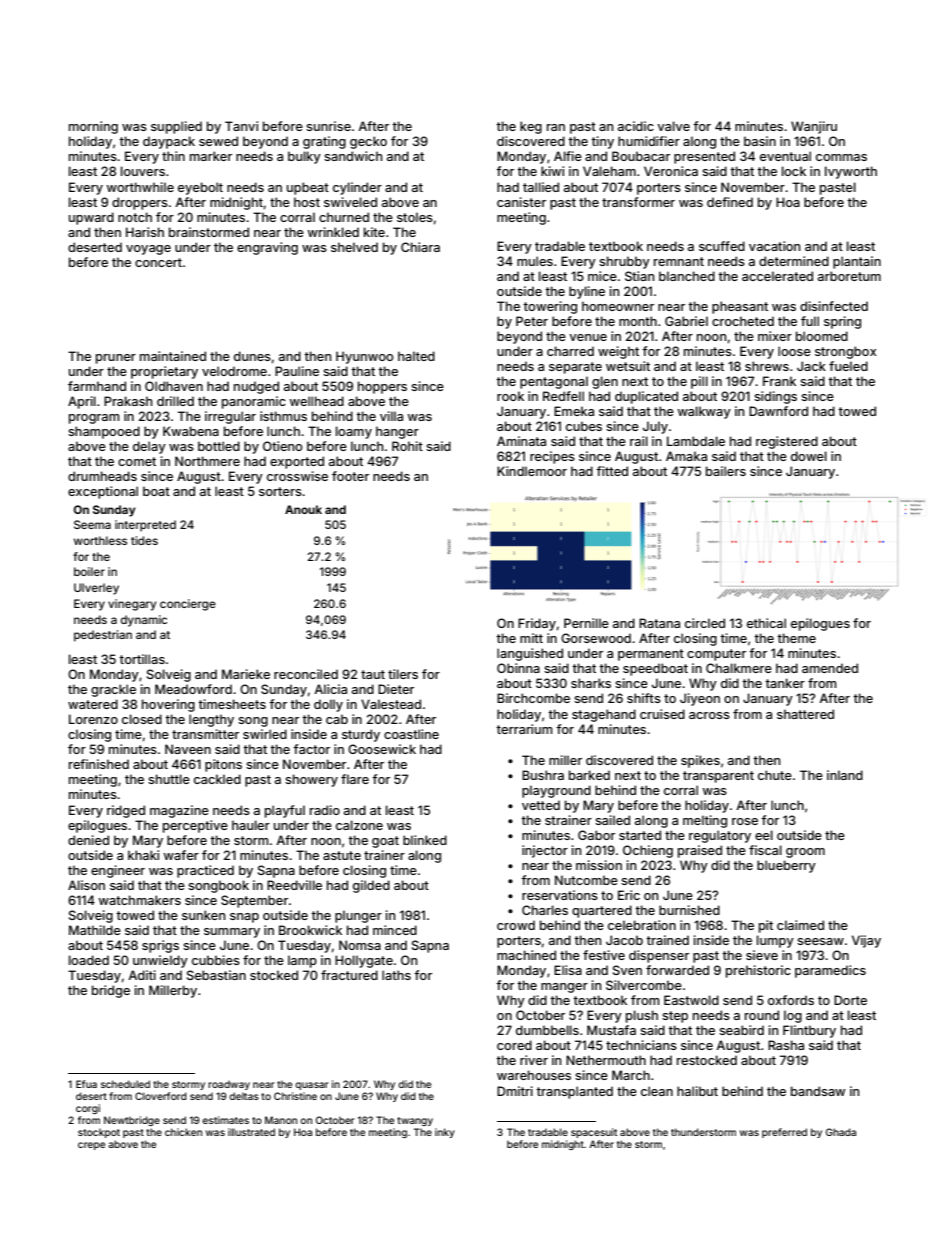 The height and width of the document is (1233, 952). What do you see at coordinates (718, 777) in the document?
I see `transparent` at bounding box center [718, 777].
